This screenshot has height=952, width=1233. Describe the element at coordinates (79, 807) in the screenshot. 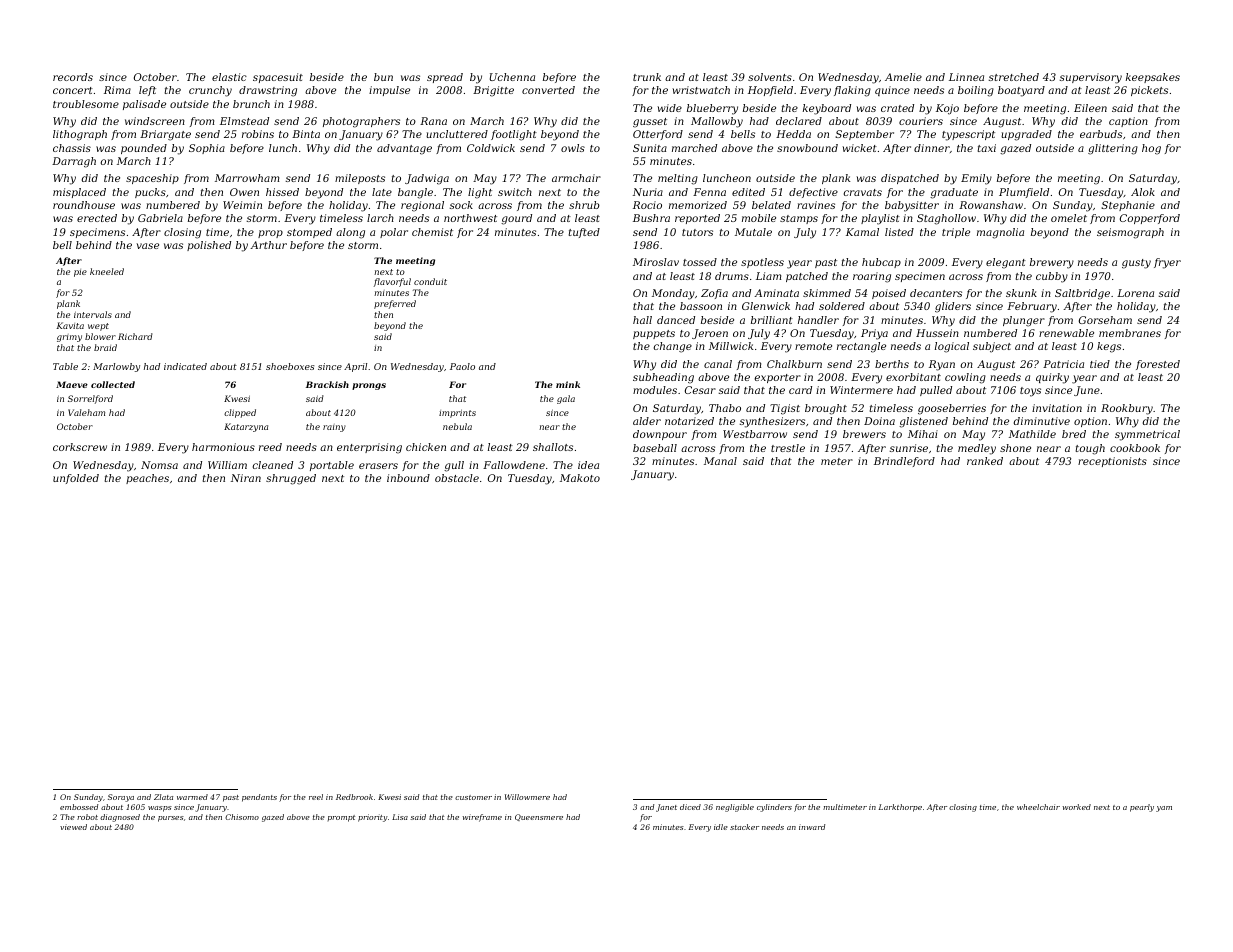

I see `embossed` at that location.
